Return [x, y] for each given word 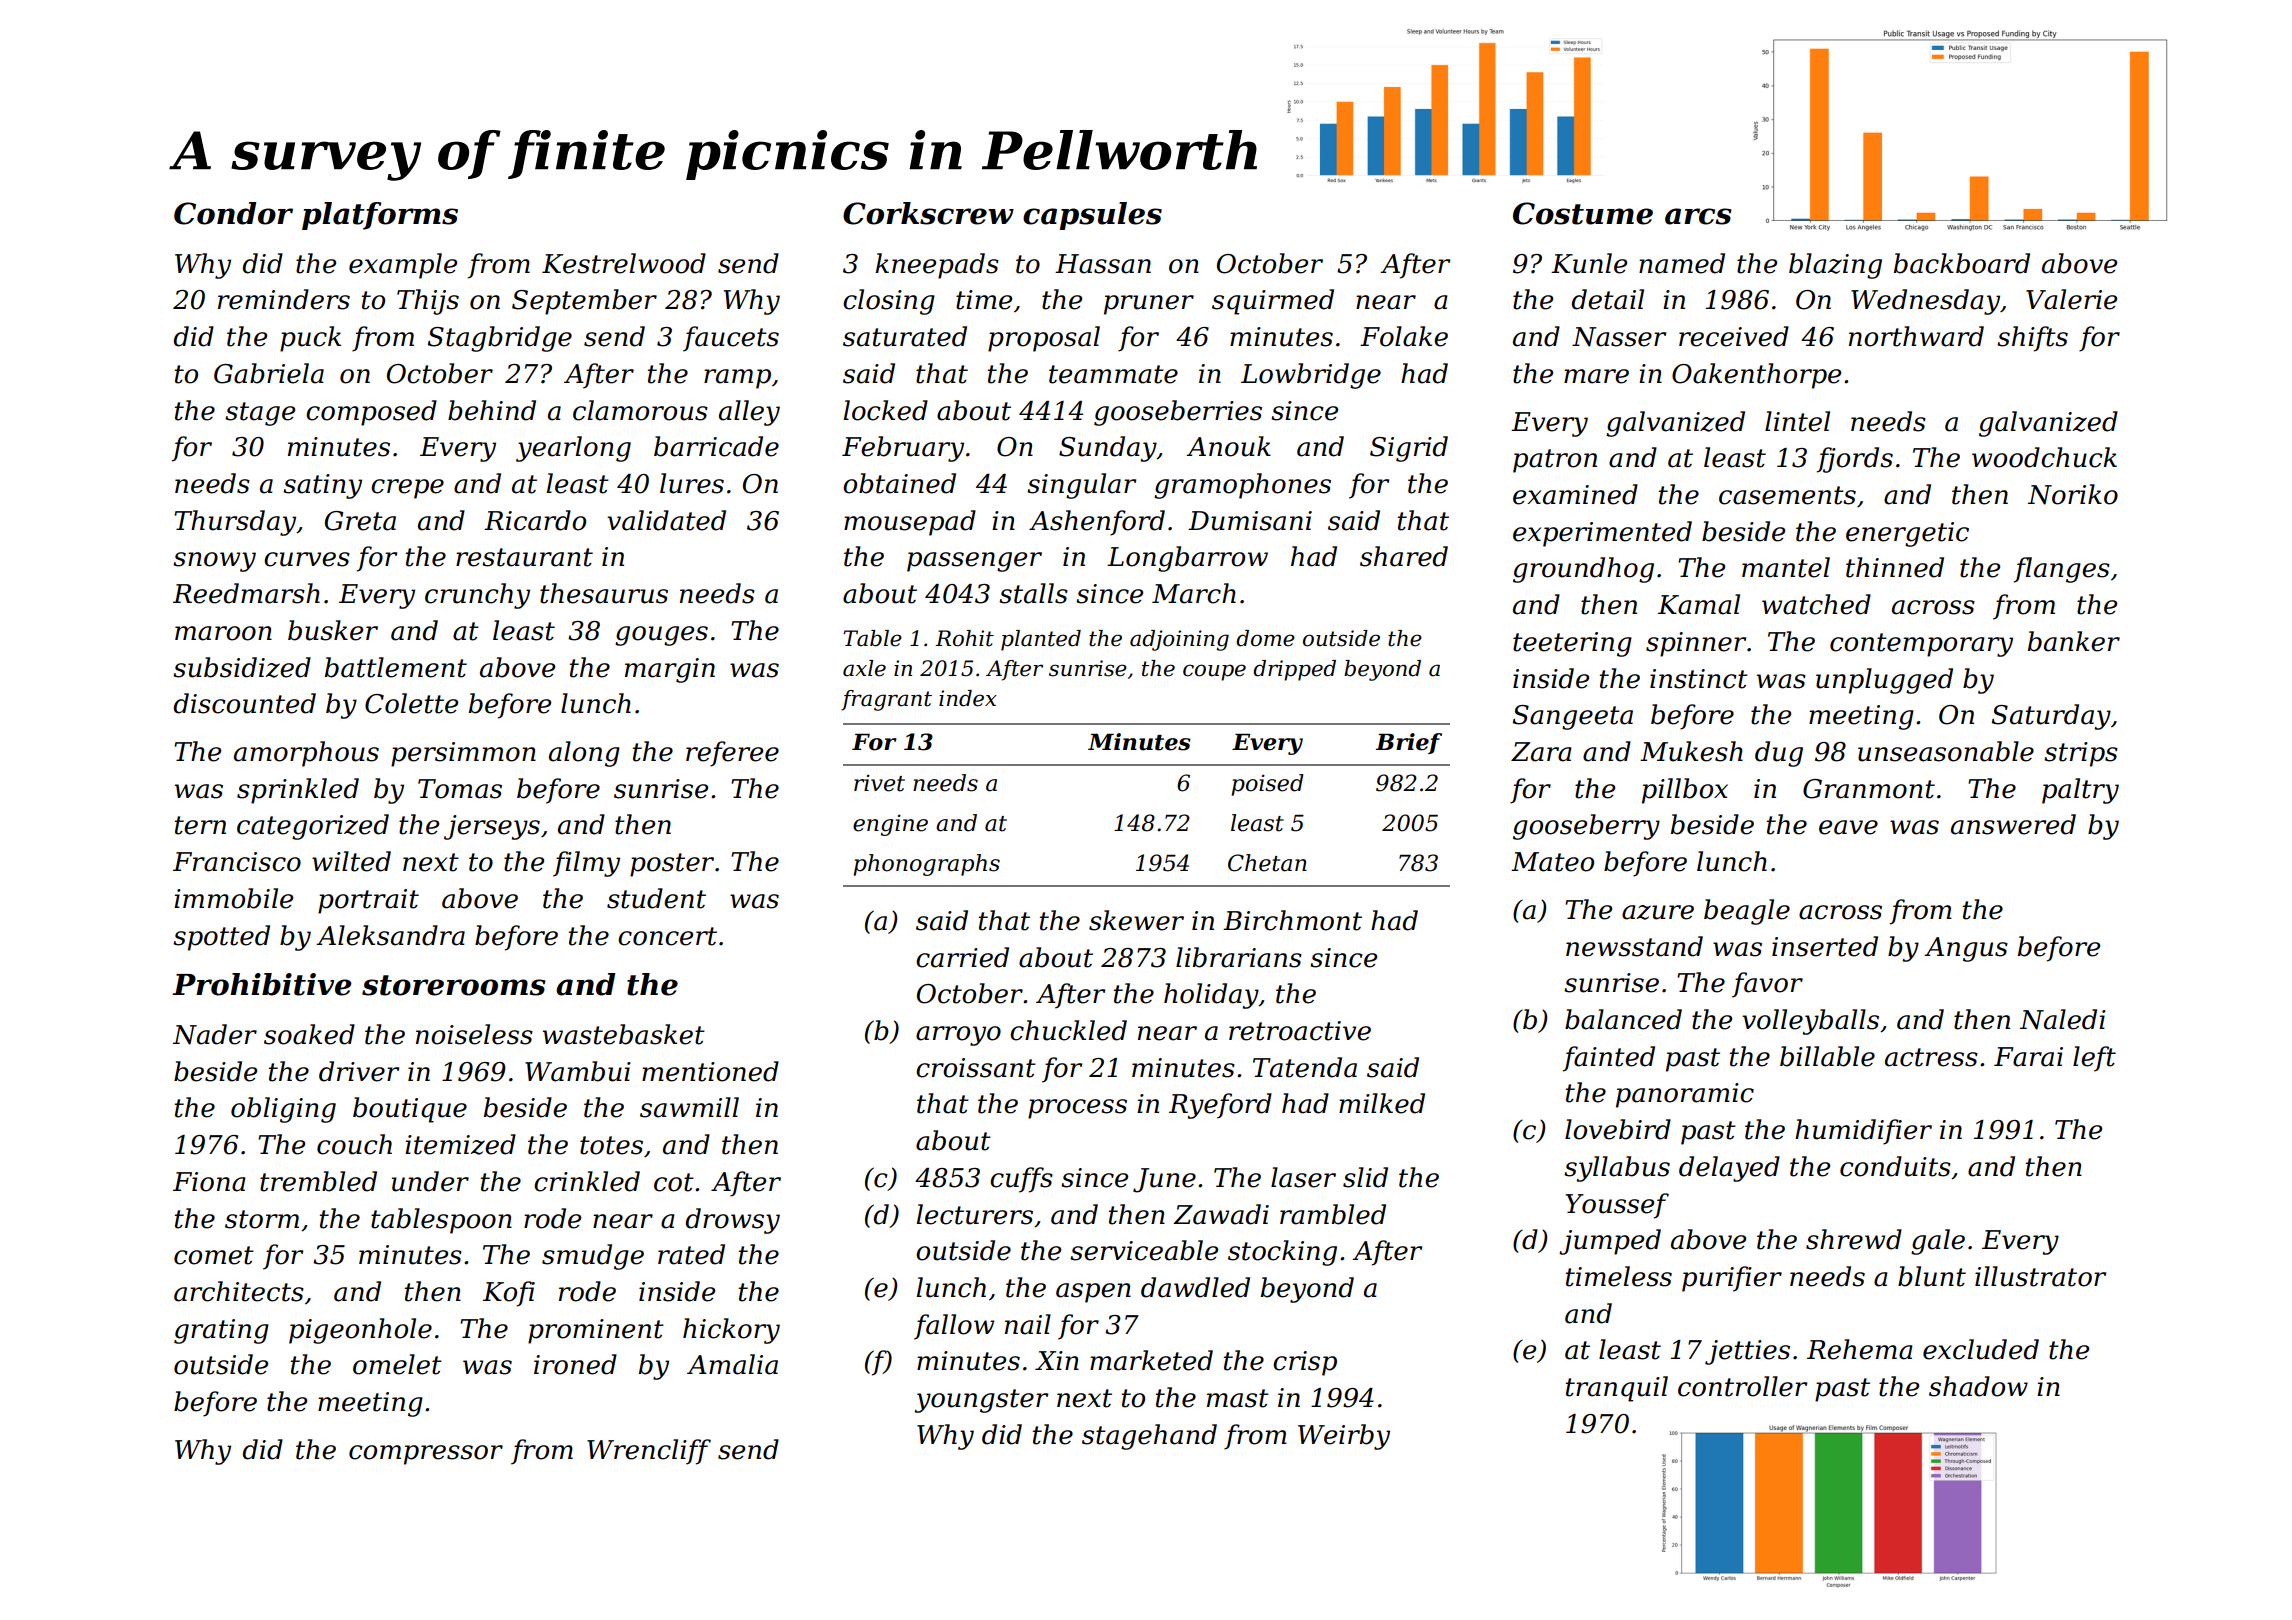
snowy [214, 562]
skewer [1136, 920]
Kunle [1589, 263]
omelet [397, 1364]
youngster [981, 1401]
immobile [233, 898]
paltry [2080, 791]
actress [1931, 1057]
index [968, 698]
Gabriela [269, 373]
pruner [1149, 305]
